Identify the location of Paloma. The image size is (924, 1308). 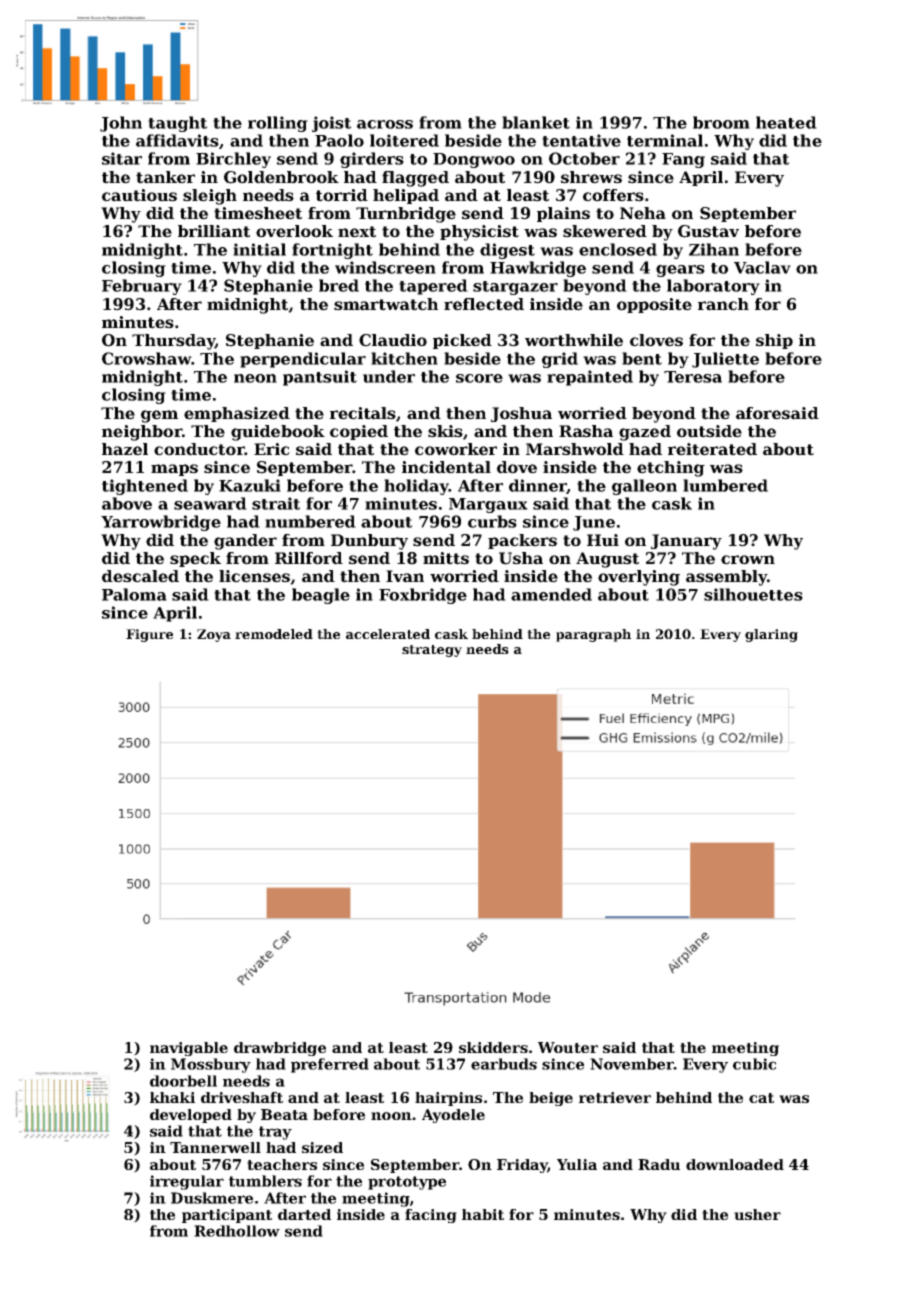
(134, 594).
